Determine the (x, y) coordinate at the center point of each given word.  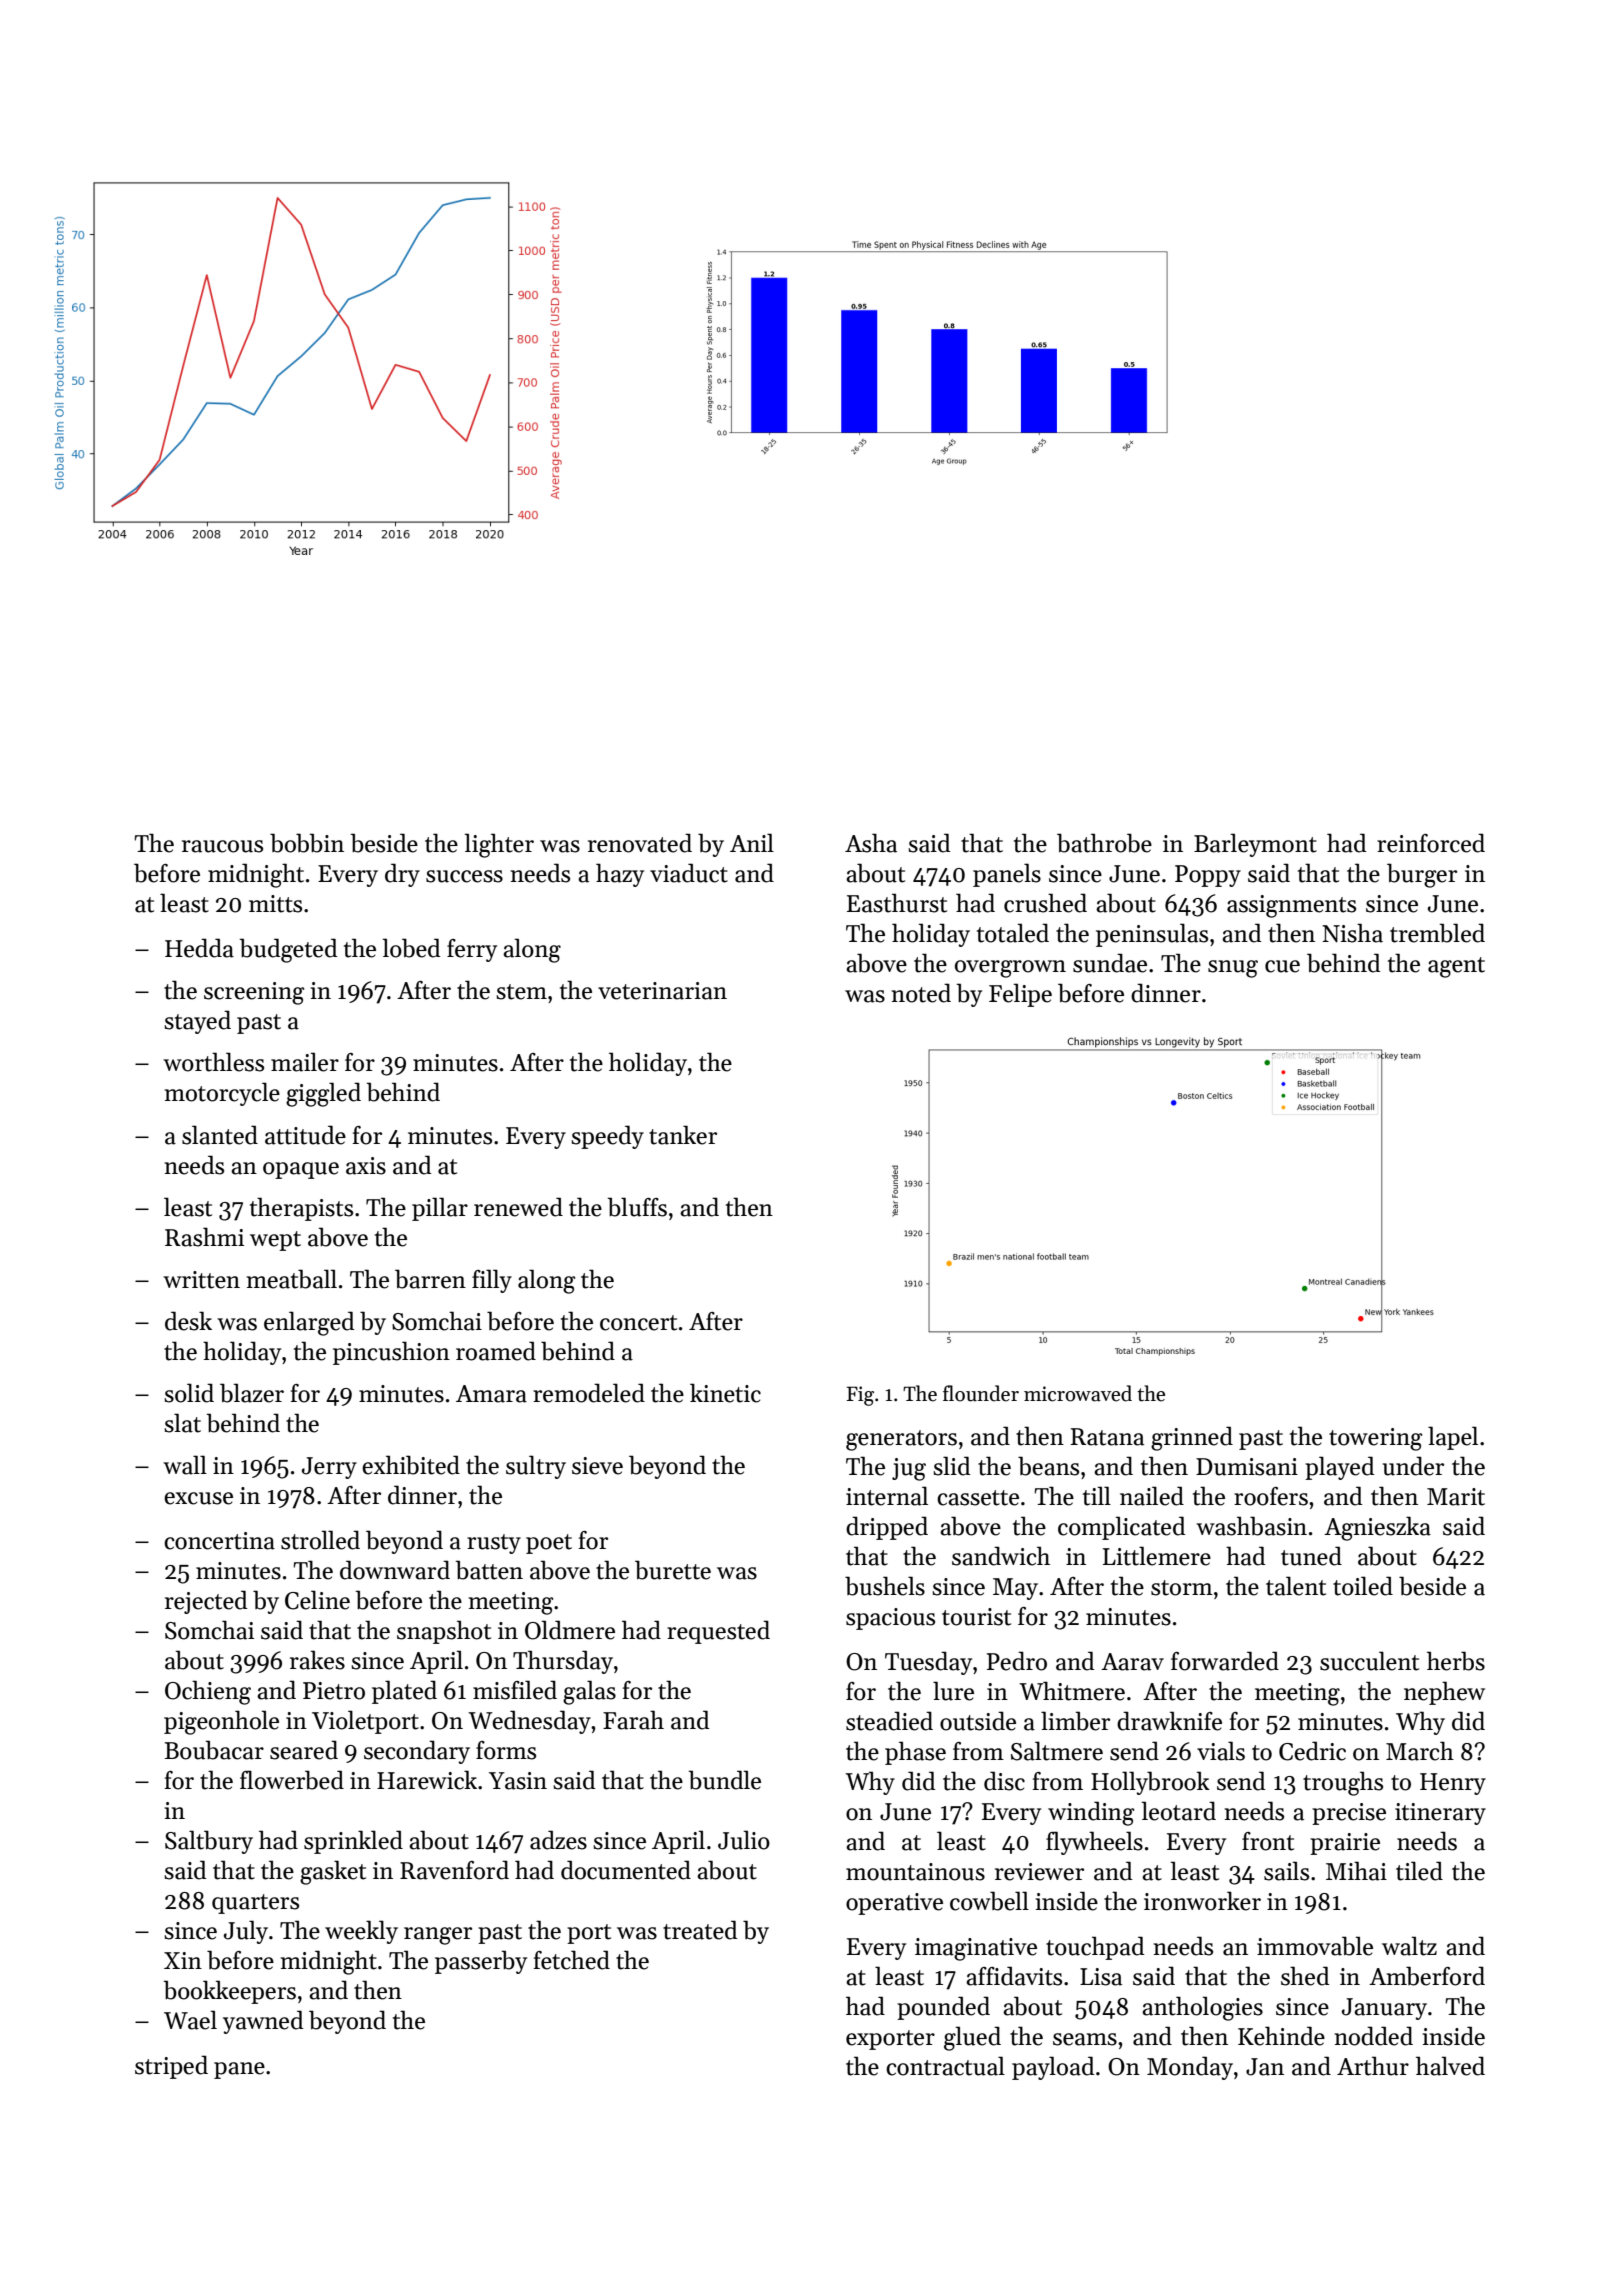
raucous (222, 846)
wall (185, 1465)
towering (1375, 1439)
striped (171, 2067)
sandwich (1001, 1556)
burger (1422, 875)
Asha (871, 843)
